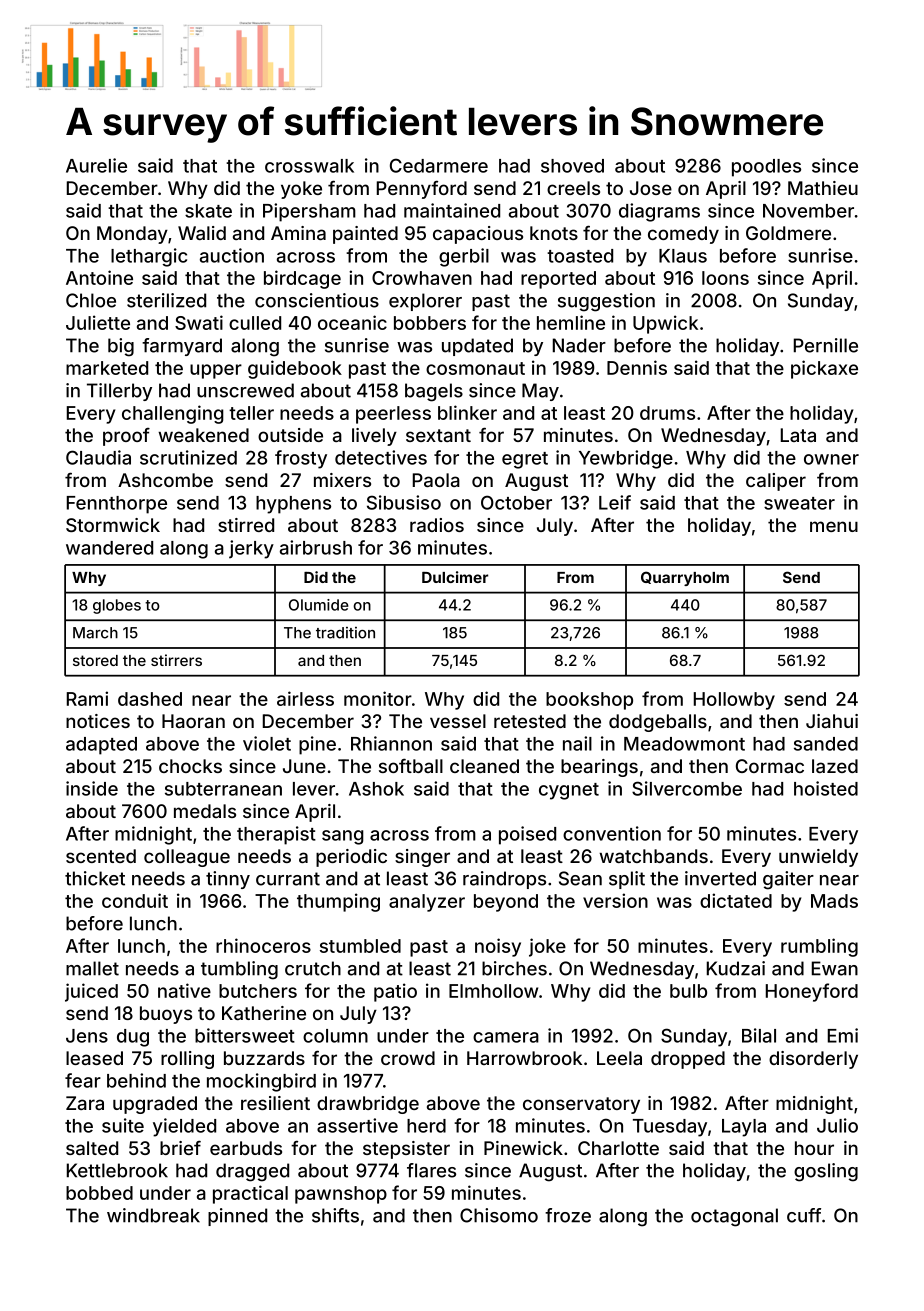 The width and height of the screenshot is (924, 1311). I want to click on crosswalk, so click(309, 166).
